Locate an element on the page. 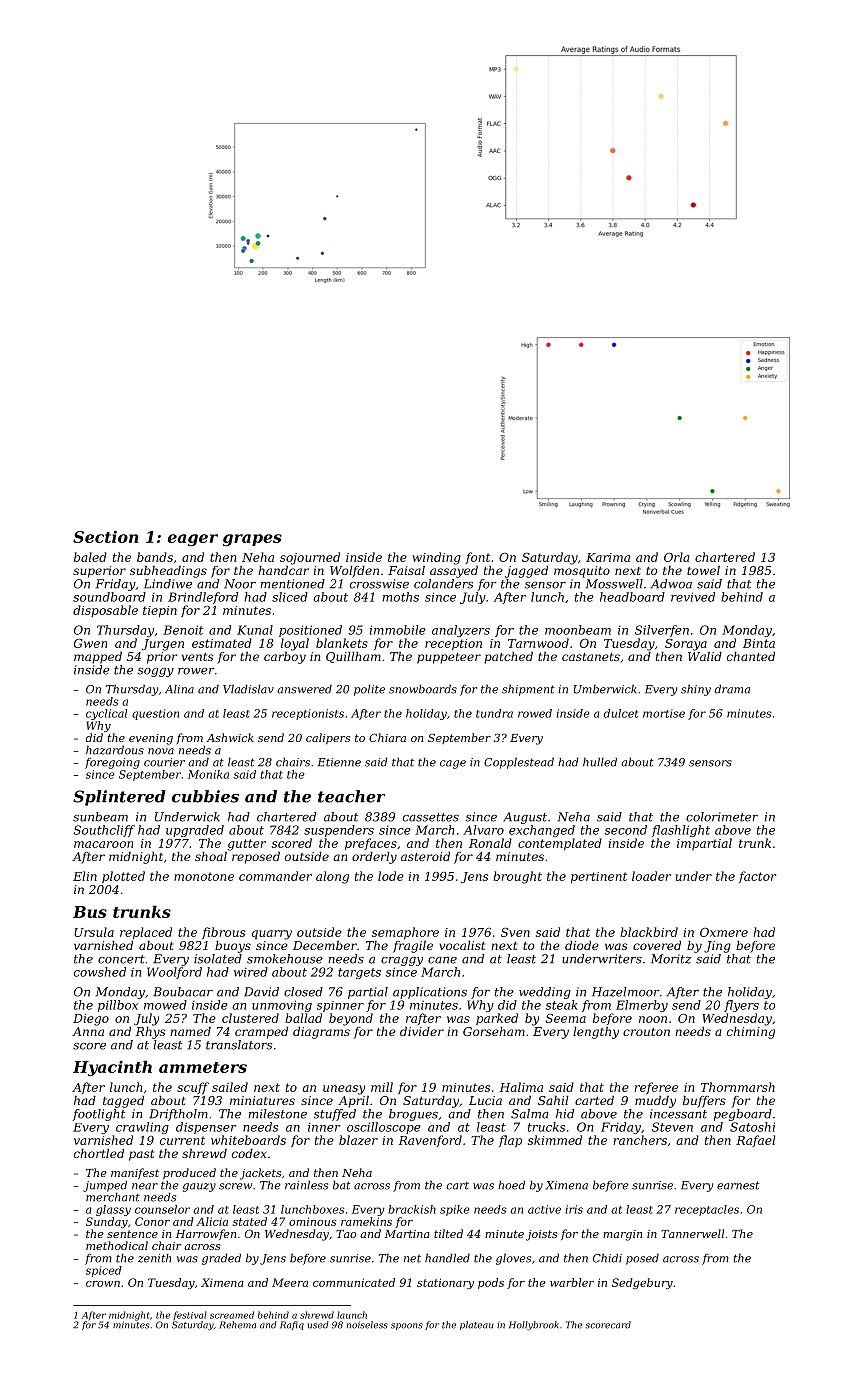  hoed is located at coordinates (511, 1185).
